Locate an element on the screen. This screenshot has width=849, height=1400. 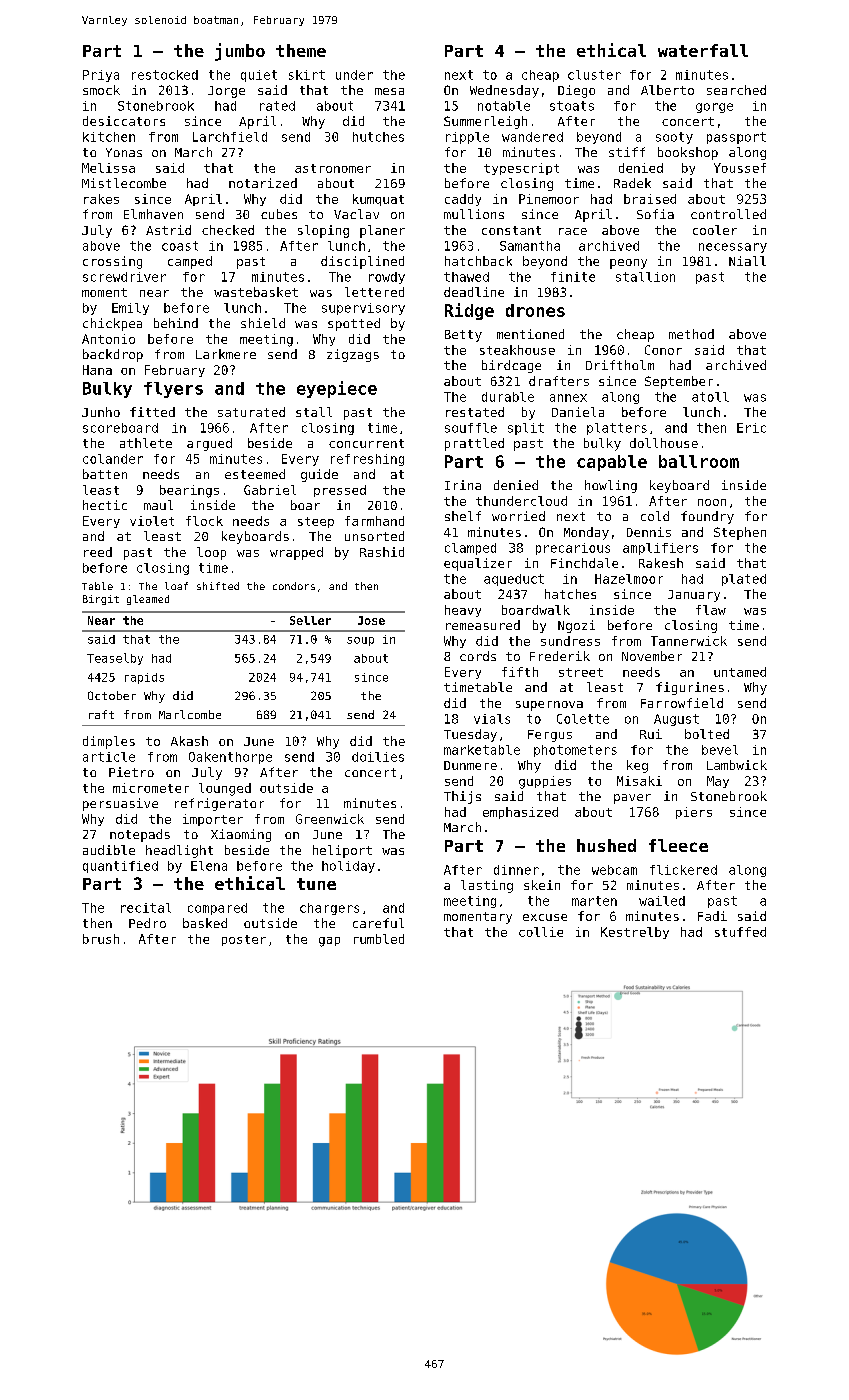
article is located at coordinates (109, 757).
